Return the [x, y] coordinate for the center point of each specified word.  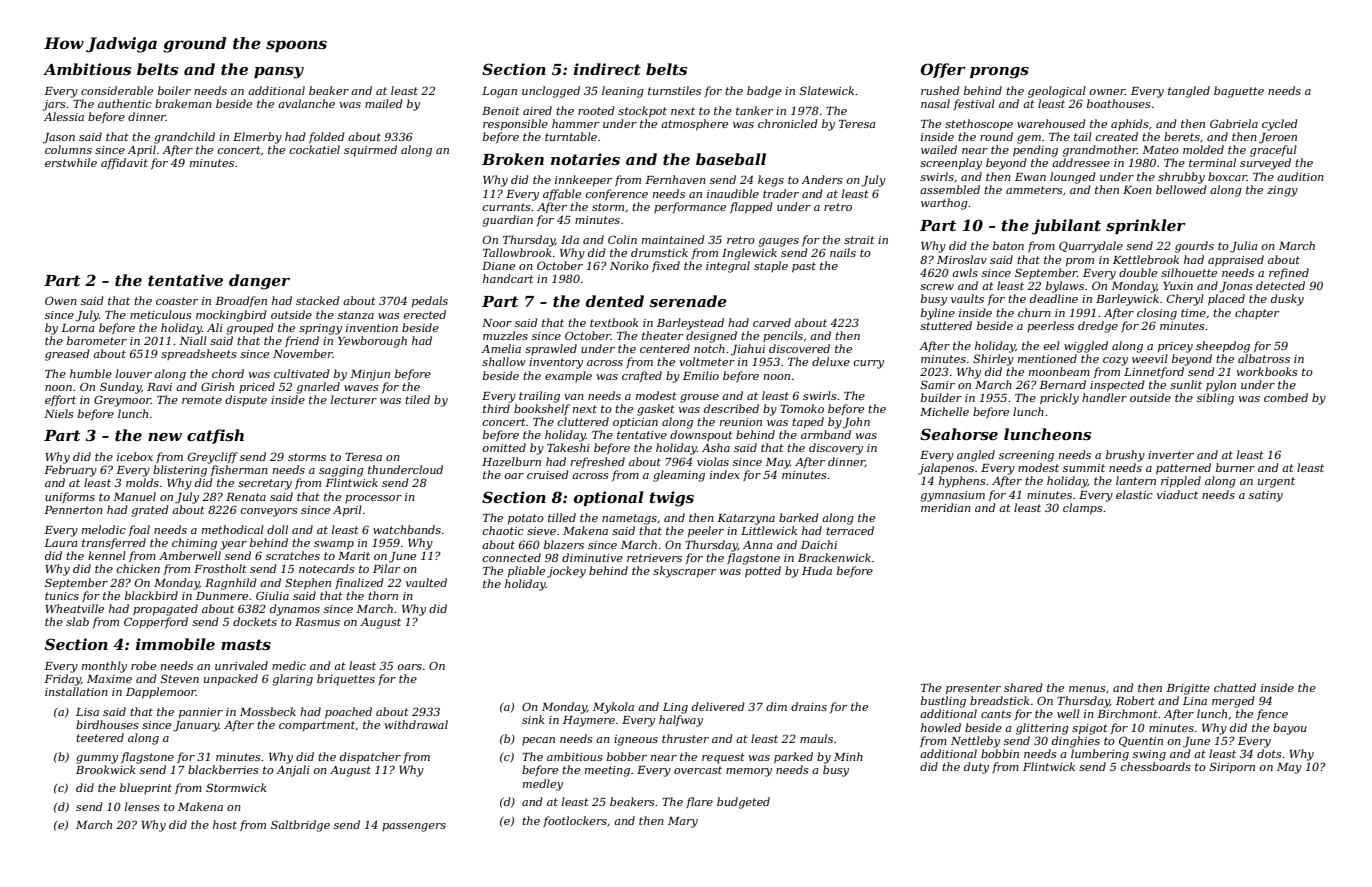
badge [764, 92]
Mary [683, 822]
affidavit [124, 163]
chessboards [1155, 766]
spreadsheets [198, 354]
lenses [142, 806]
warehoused [1051, 123]
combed [1286, 397]
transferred [114, 543]
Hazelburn [511, 461]
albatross [1264, 358]
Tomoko [802, 408]
